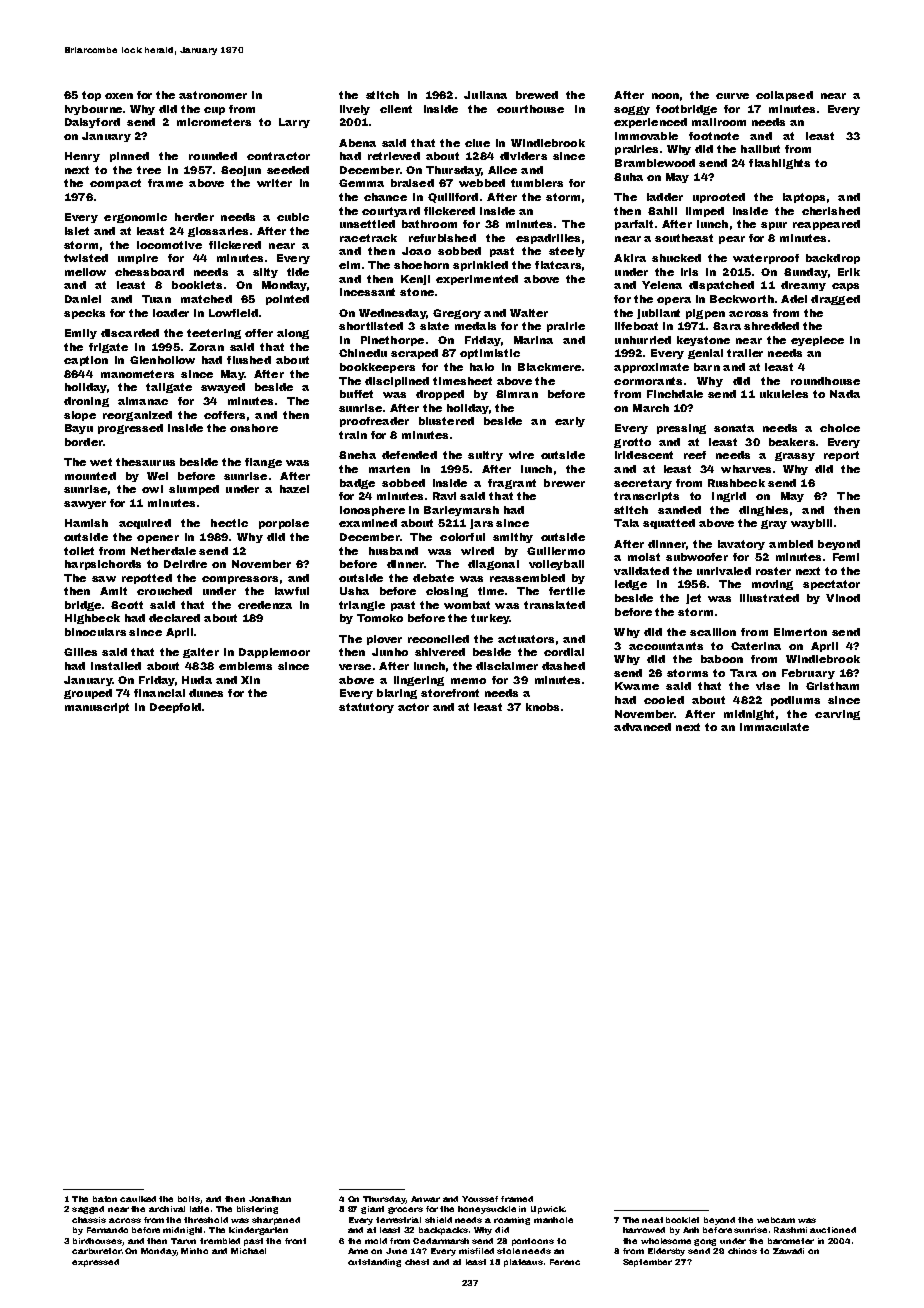 The image size is (924, 1308). What do you see at coordinates (485, 95) in the page?
I see `Juliana` at bounding box center [485, 95].
